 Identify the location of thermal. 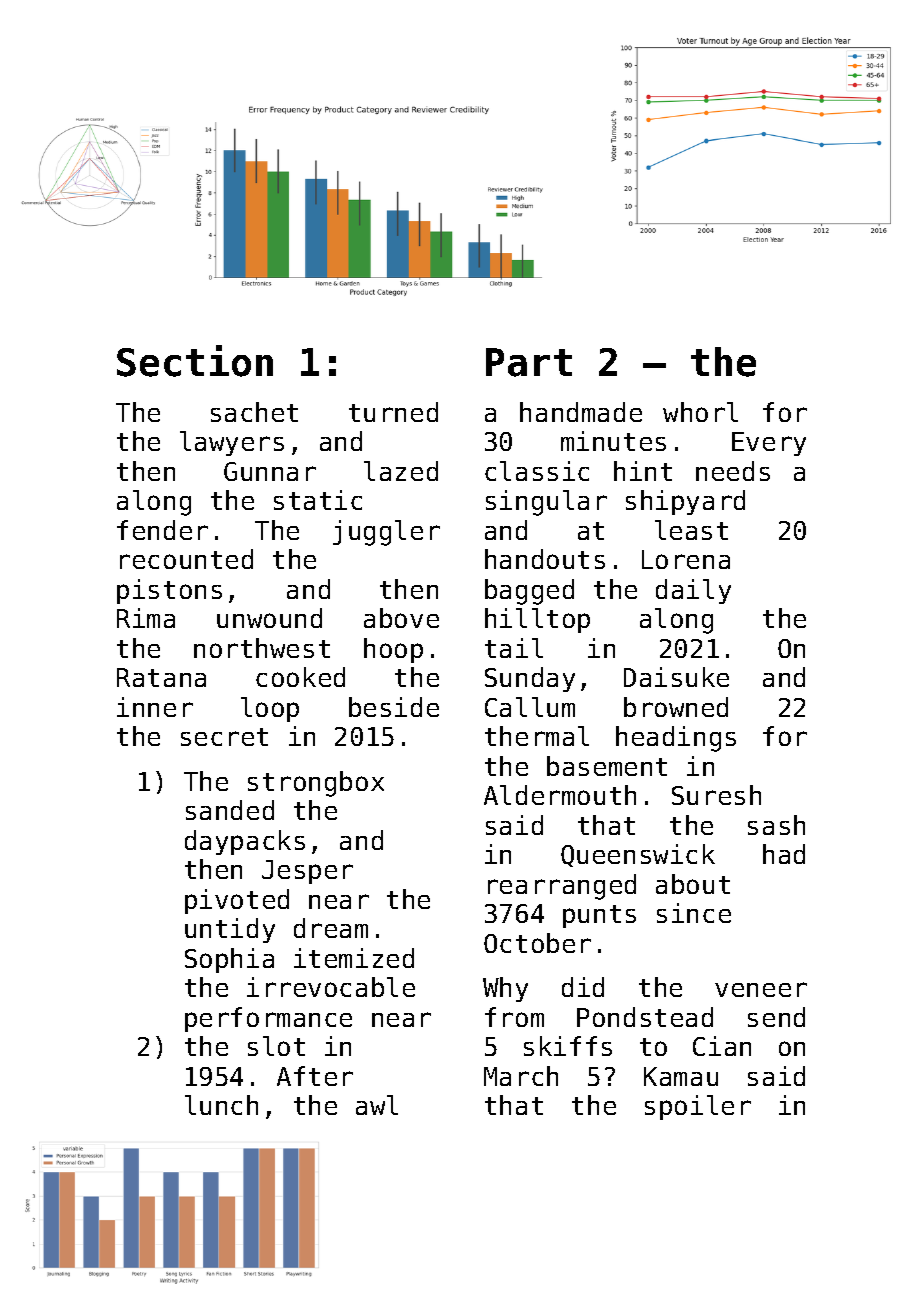
(537, 736).
